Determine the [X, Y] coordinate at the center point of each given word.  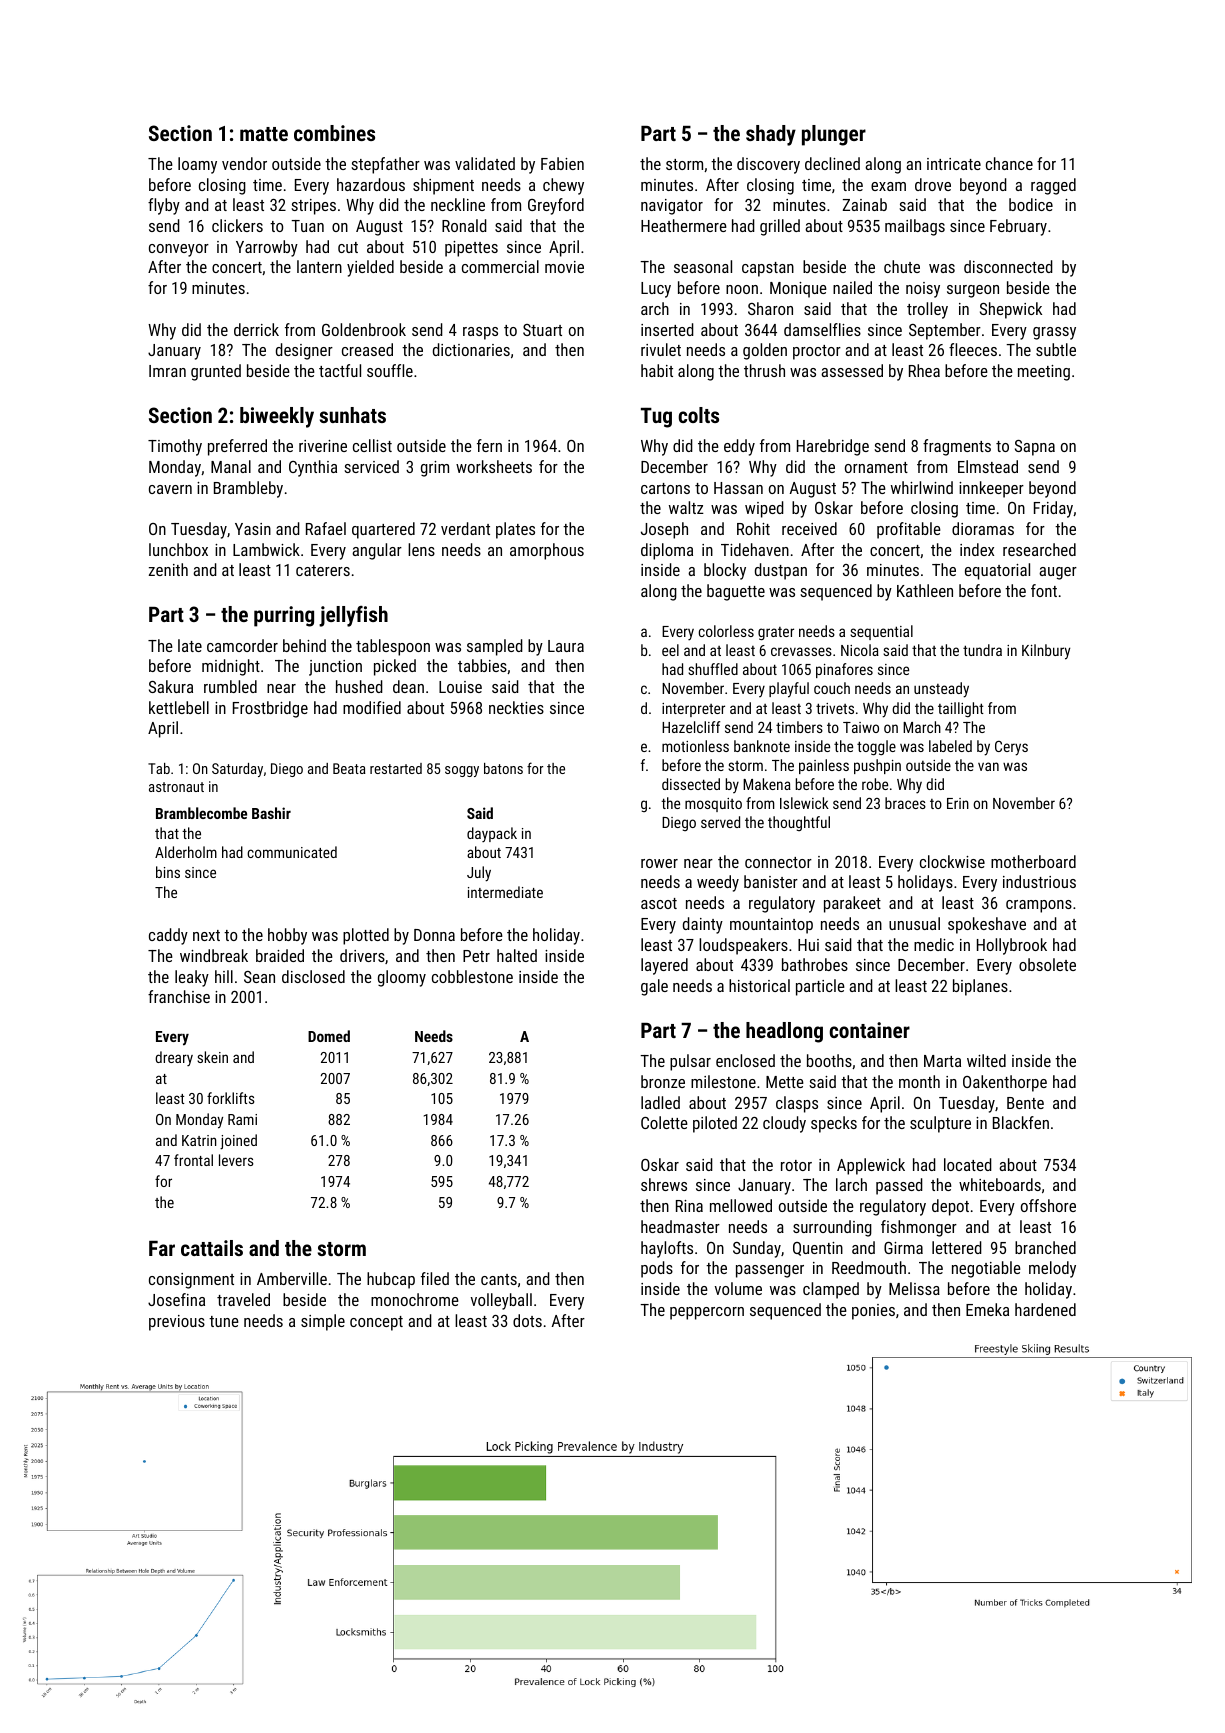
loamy [197, 165]
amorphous [547, 551]
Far [162, 1248]
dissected [691, 784]
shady [771, 135]
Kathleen [925, 590]
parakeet [852, 904]
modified [372, 707]
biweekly [277, 417]
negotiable [986, 1269]
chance [1009, 163]
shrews [664, 1184]
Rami [242, 1119]
